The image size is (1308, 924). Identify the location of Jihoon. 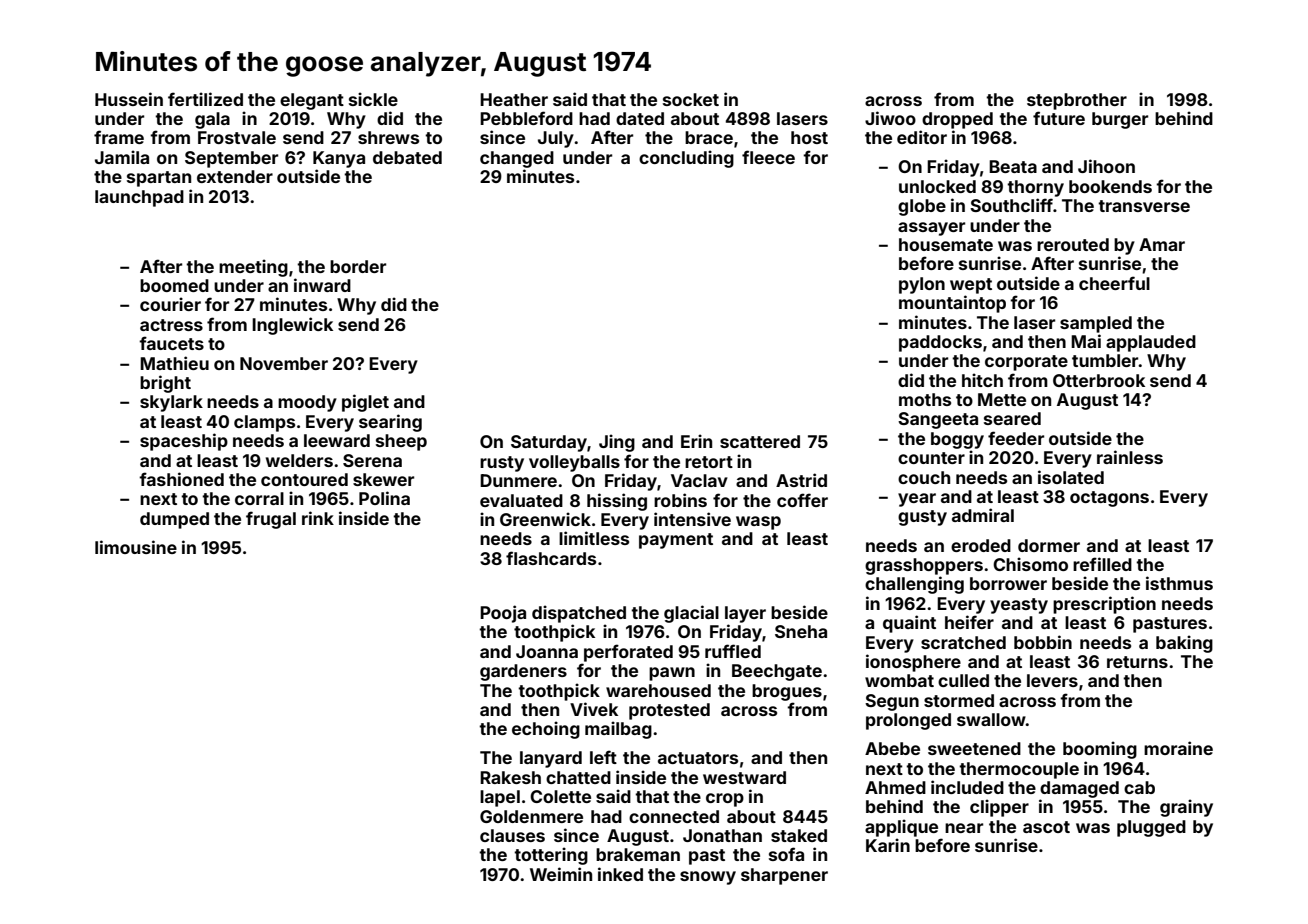
(1106, 166).
